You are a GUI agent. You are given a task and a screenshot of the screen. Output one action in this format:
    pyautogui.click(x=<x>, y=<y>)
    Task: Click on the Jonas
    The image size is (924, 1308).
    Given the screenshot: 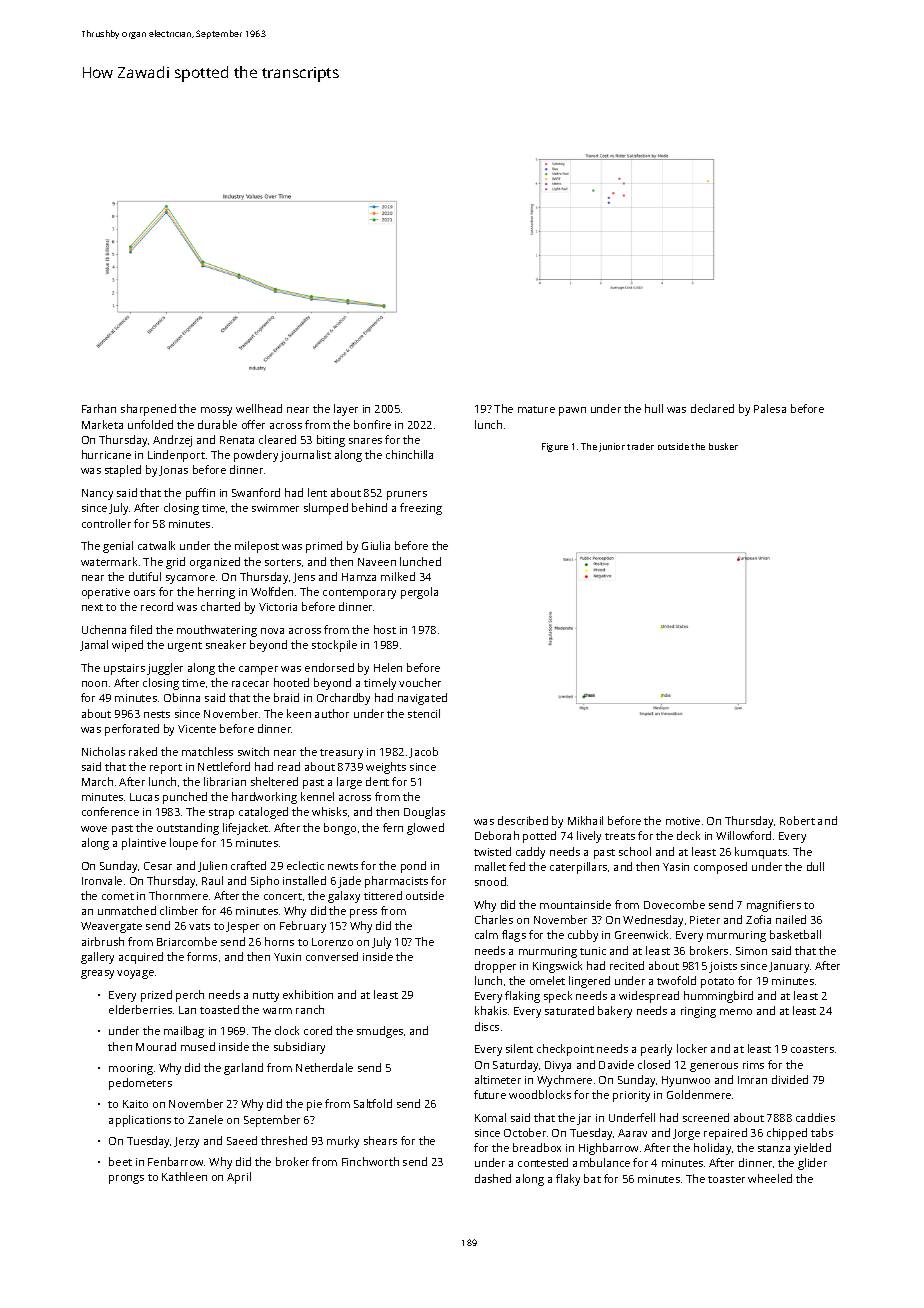 What is the action you would take?
    pyautogui.click(x=173, y=471)
